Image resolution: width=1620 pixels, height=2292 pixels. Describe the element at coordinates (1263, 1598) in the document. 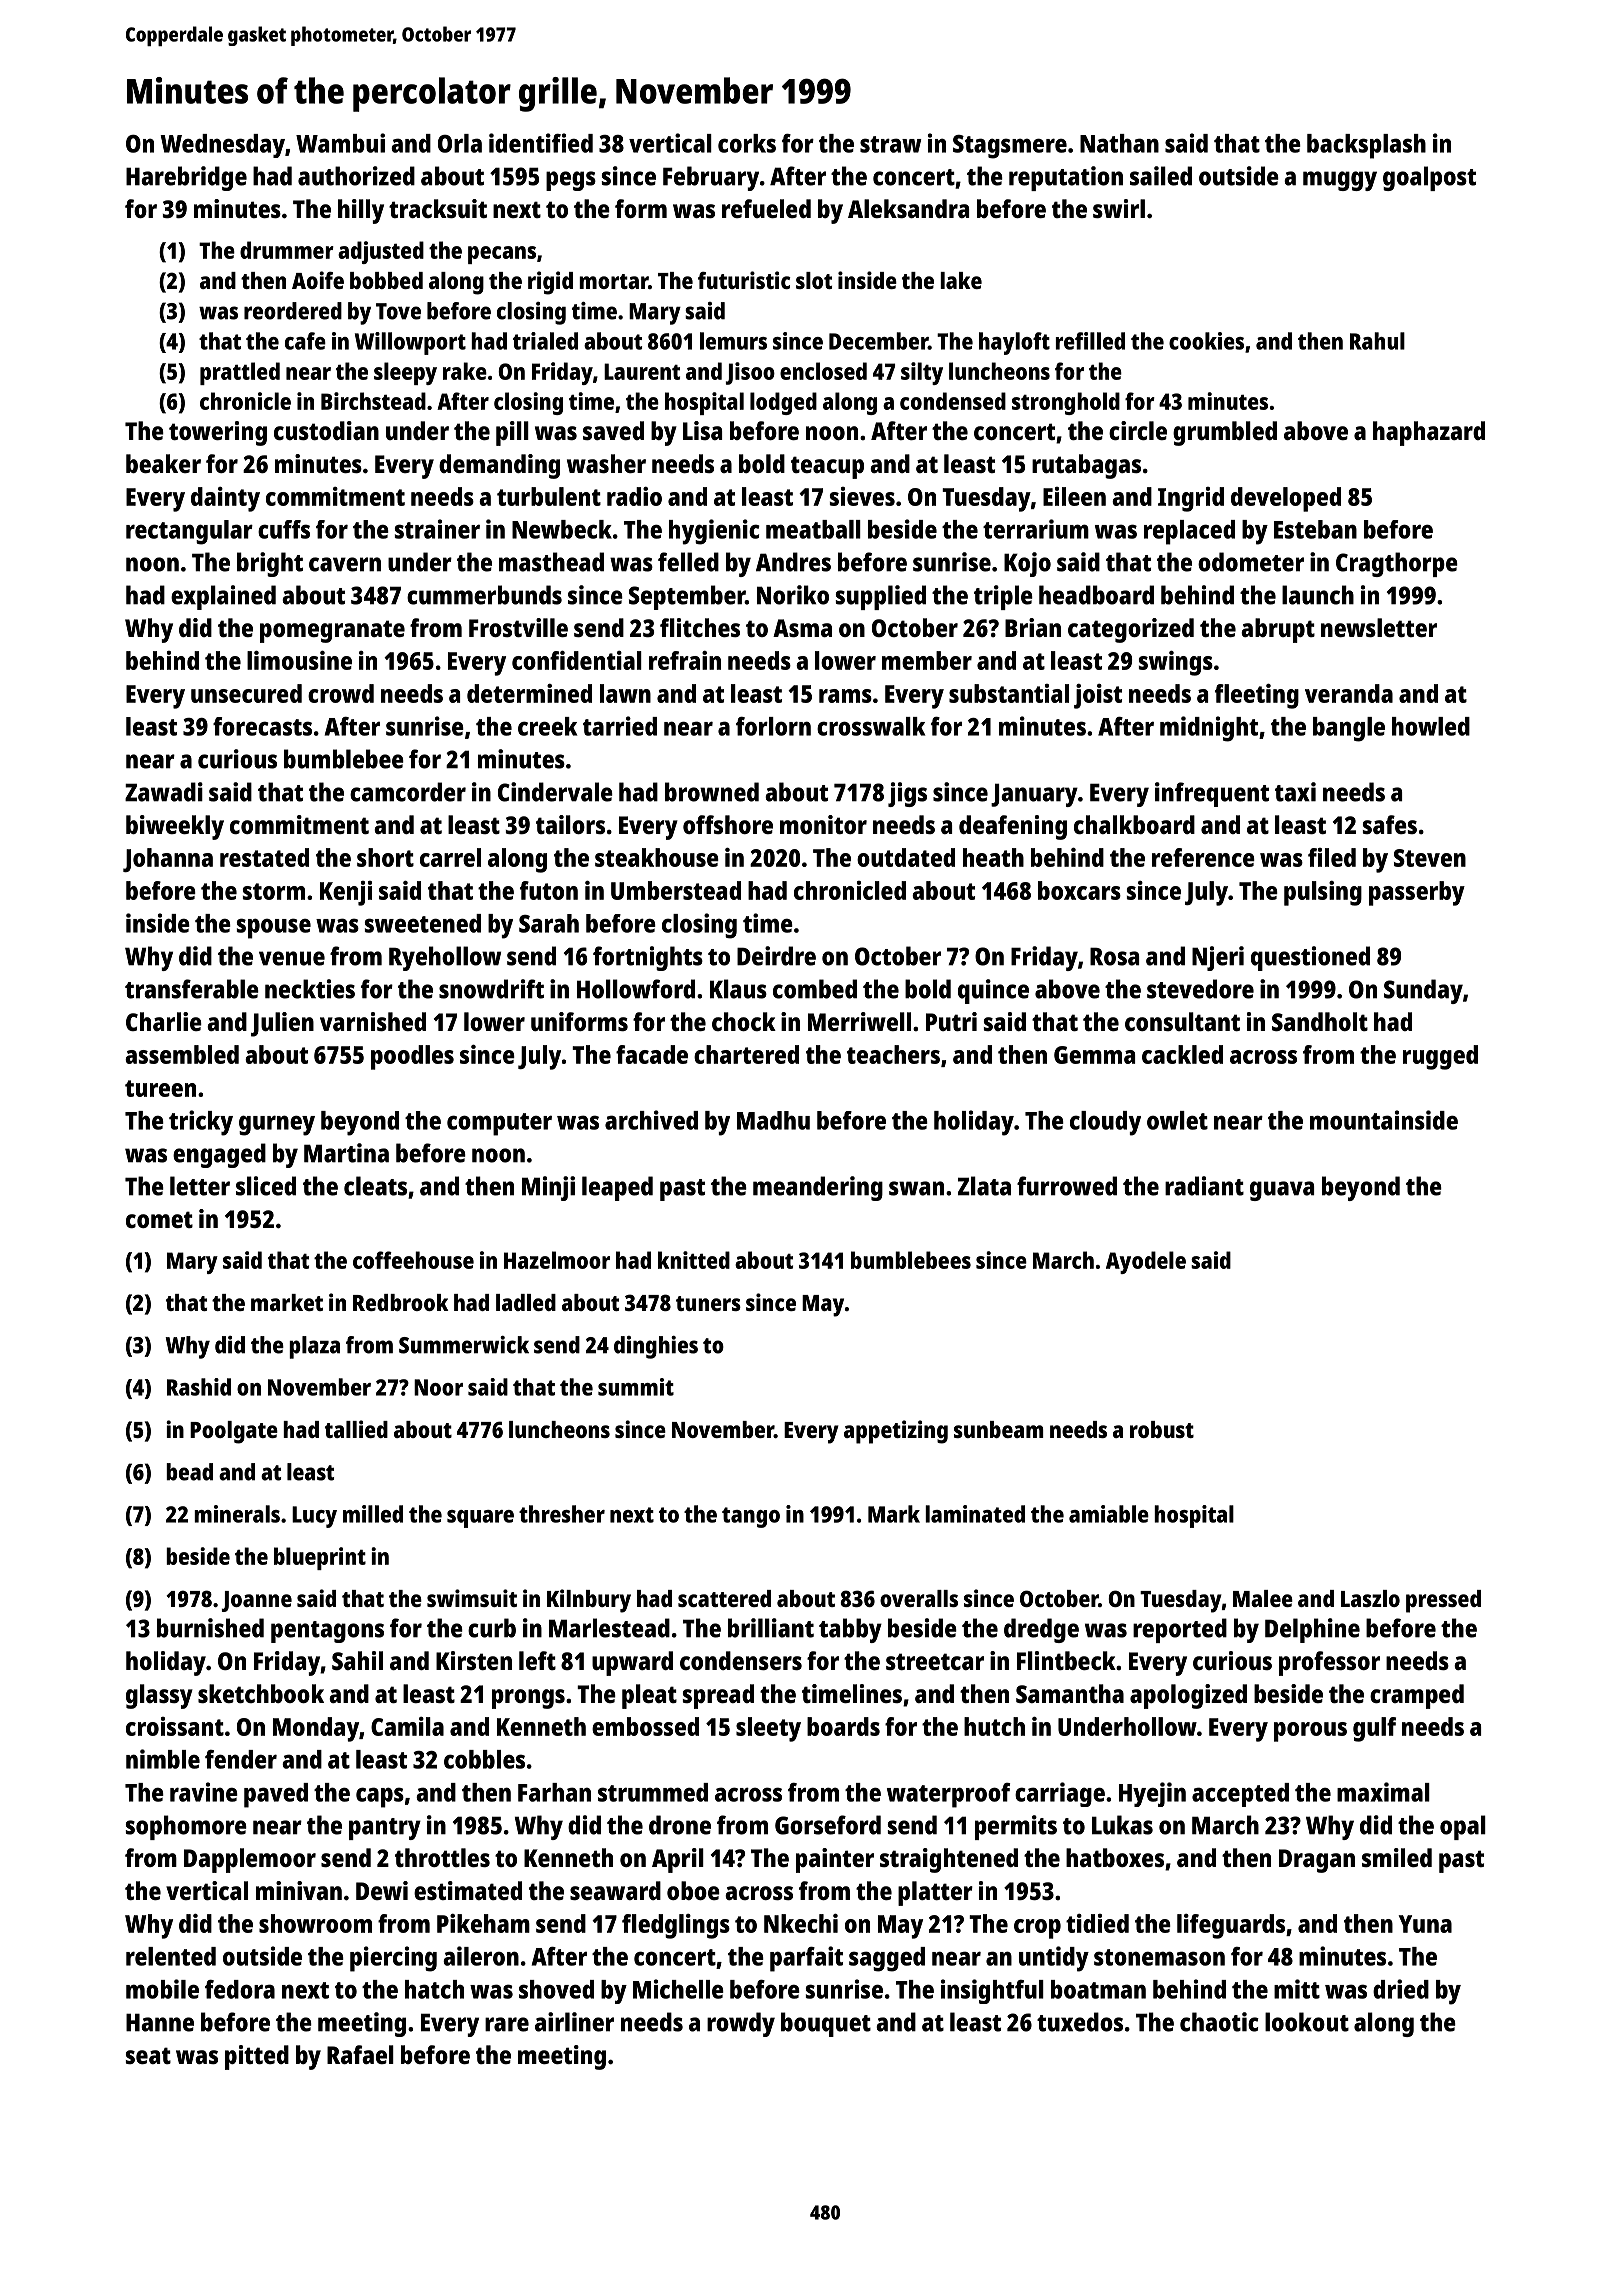

I see `Malee` at that location.
